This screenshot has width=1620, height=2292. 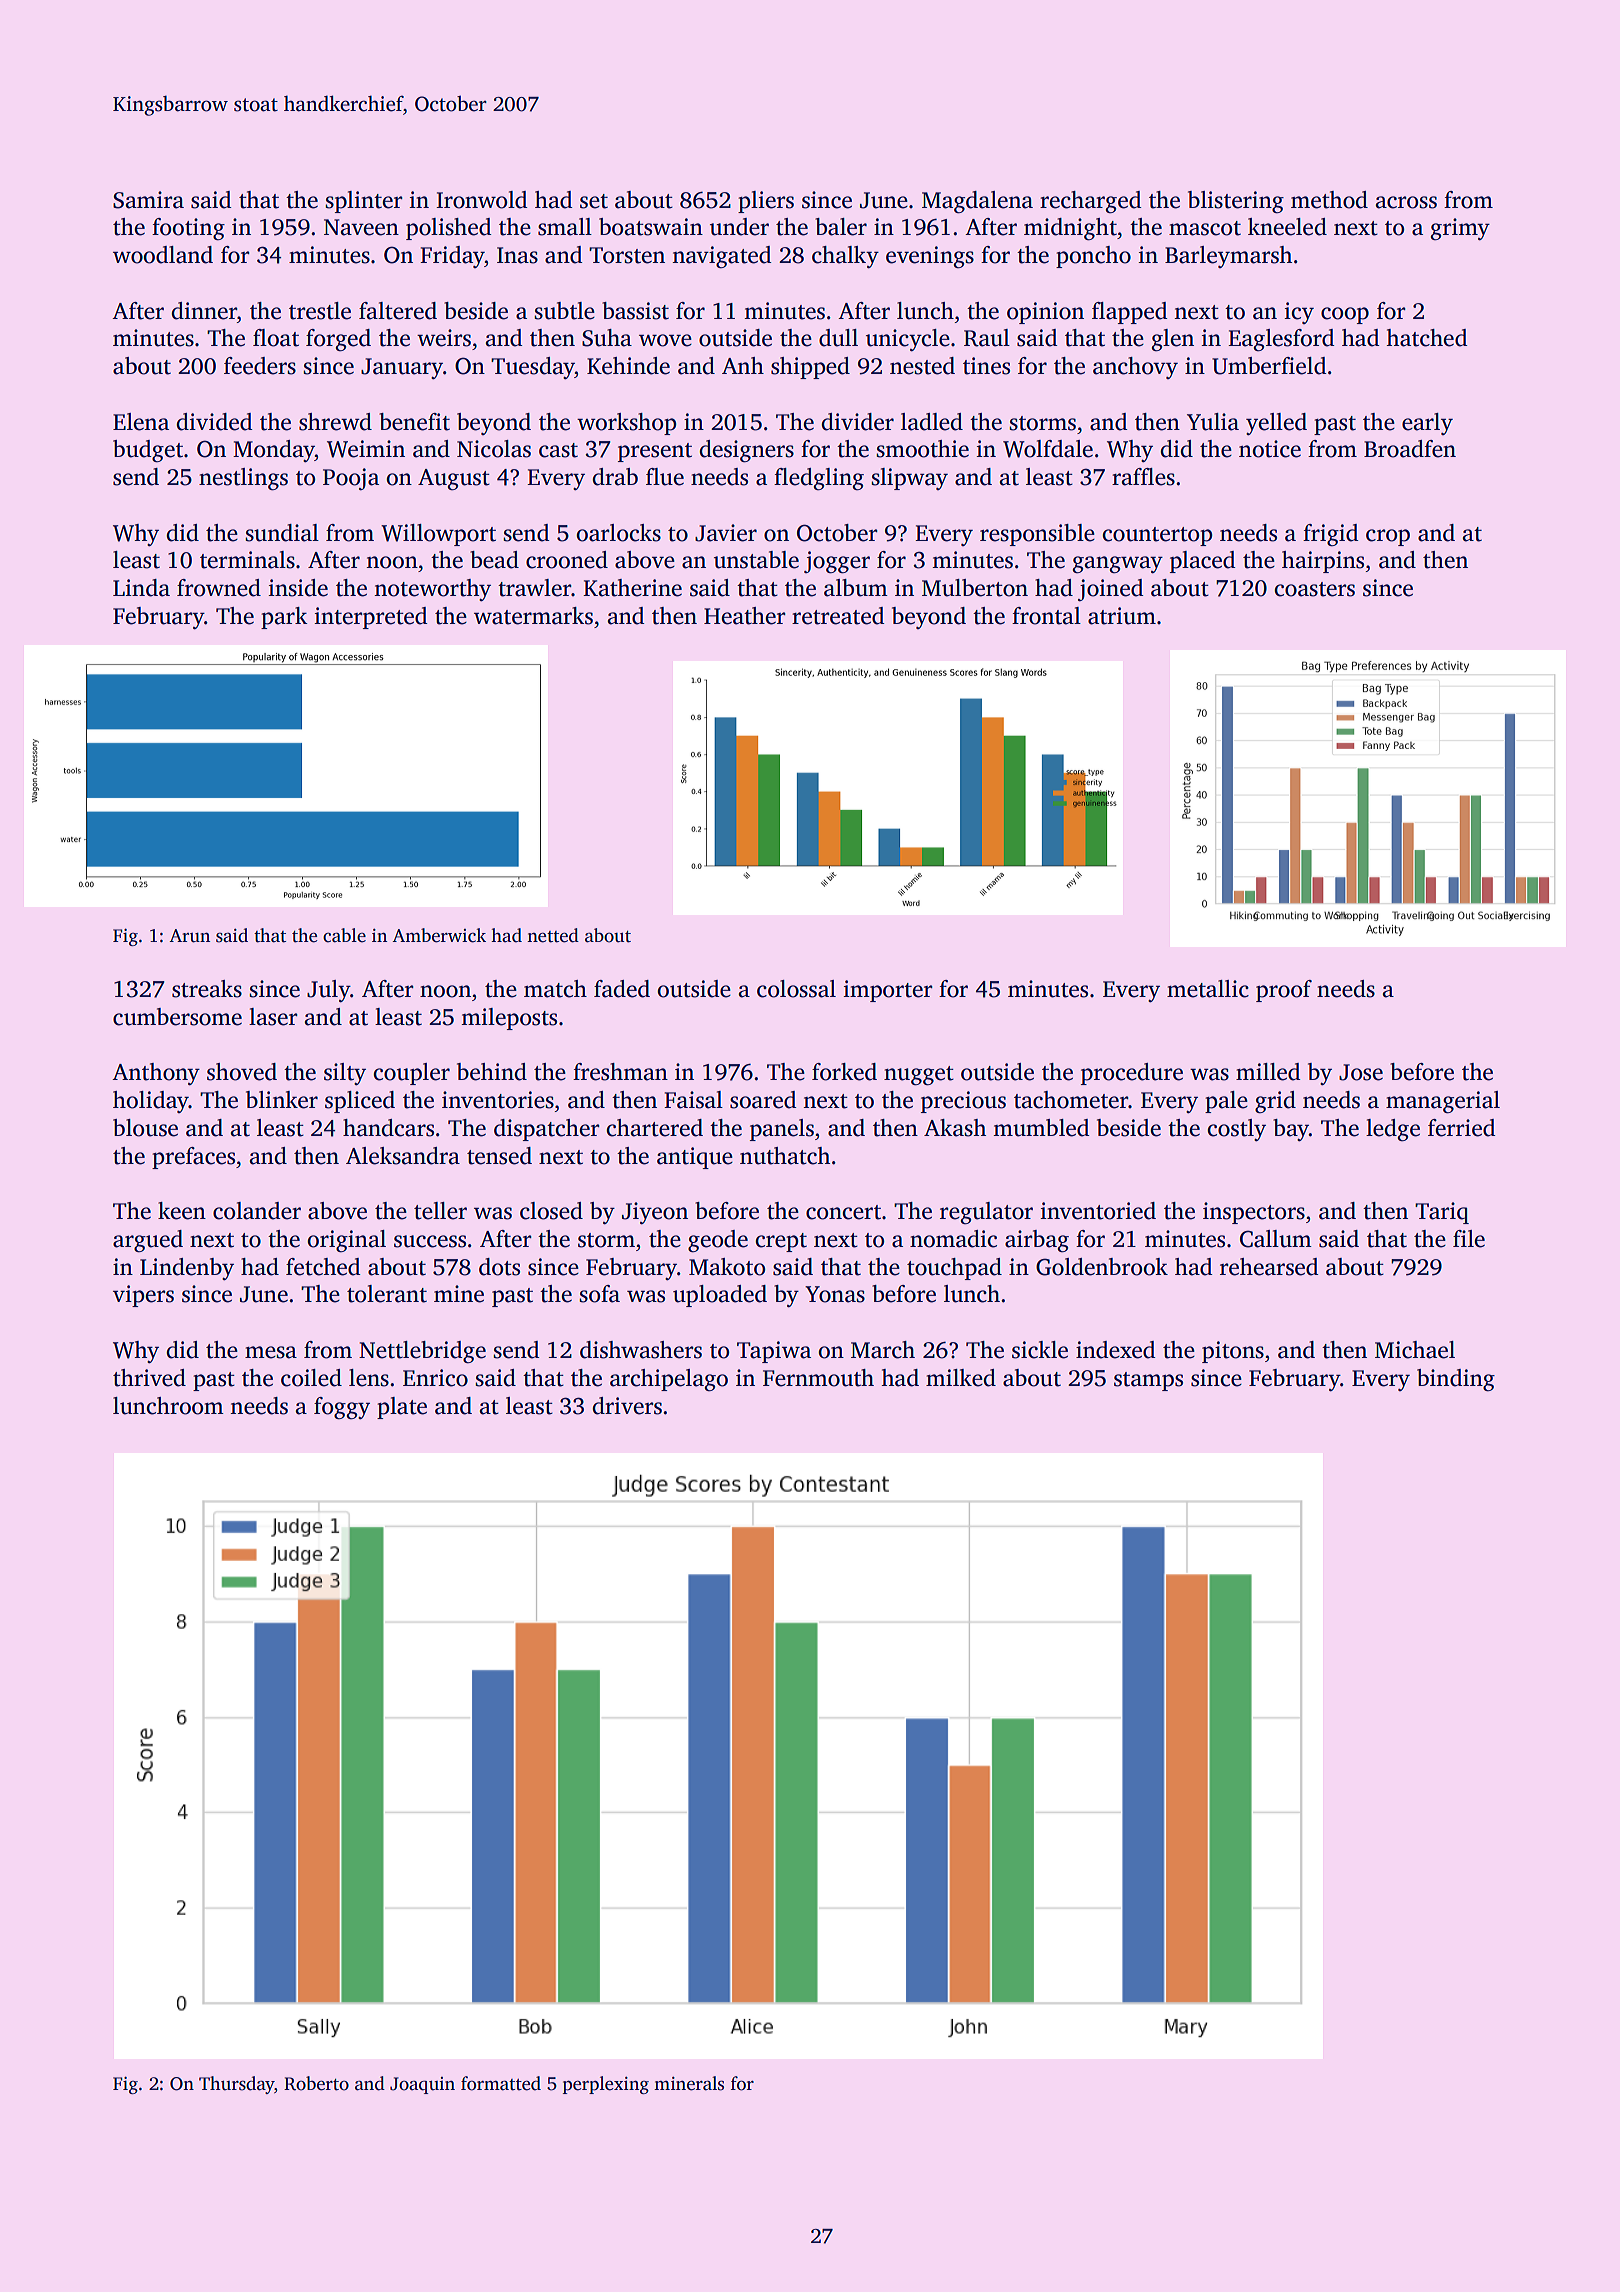 What do you see at coordinates (335, 422) in the screenshot?
I see `shrewd` at bounding box center [335, 422].
